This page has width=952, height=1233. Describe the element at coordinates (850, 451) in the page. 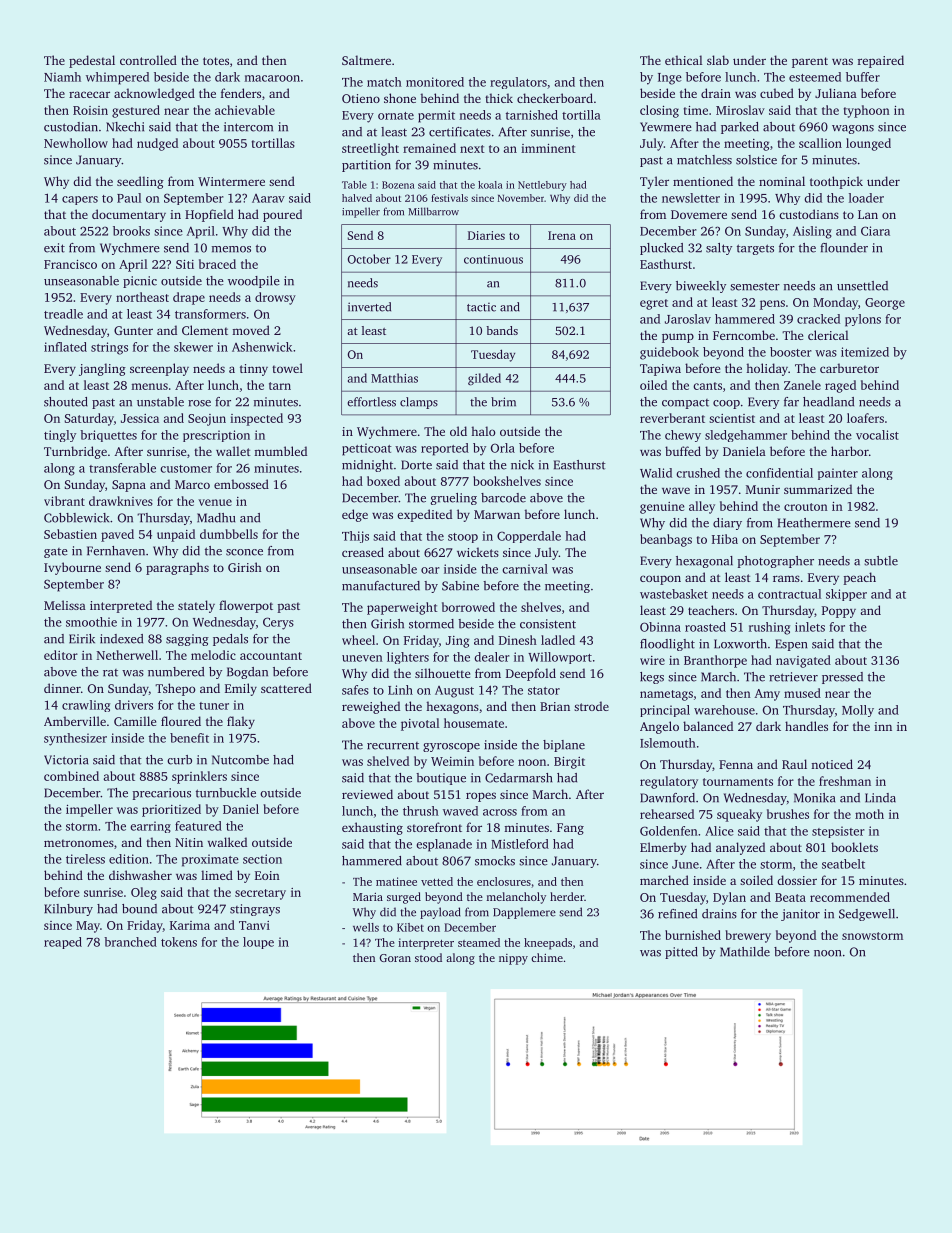

I see `harbor` at that location.
